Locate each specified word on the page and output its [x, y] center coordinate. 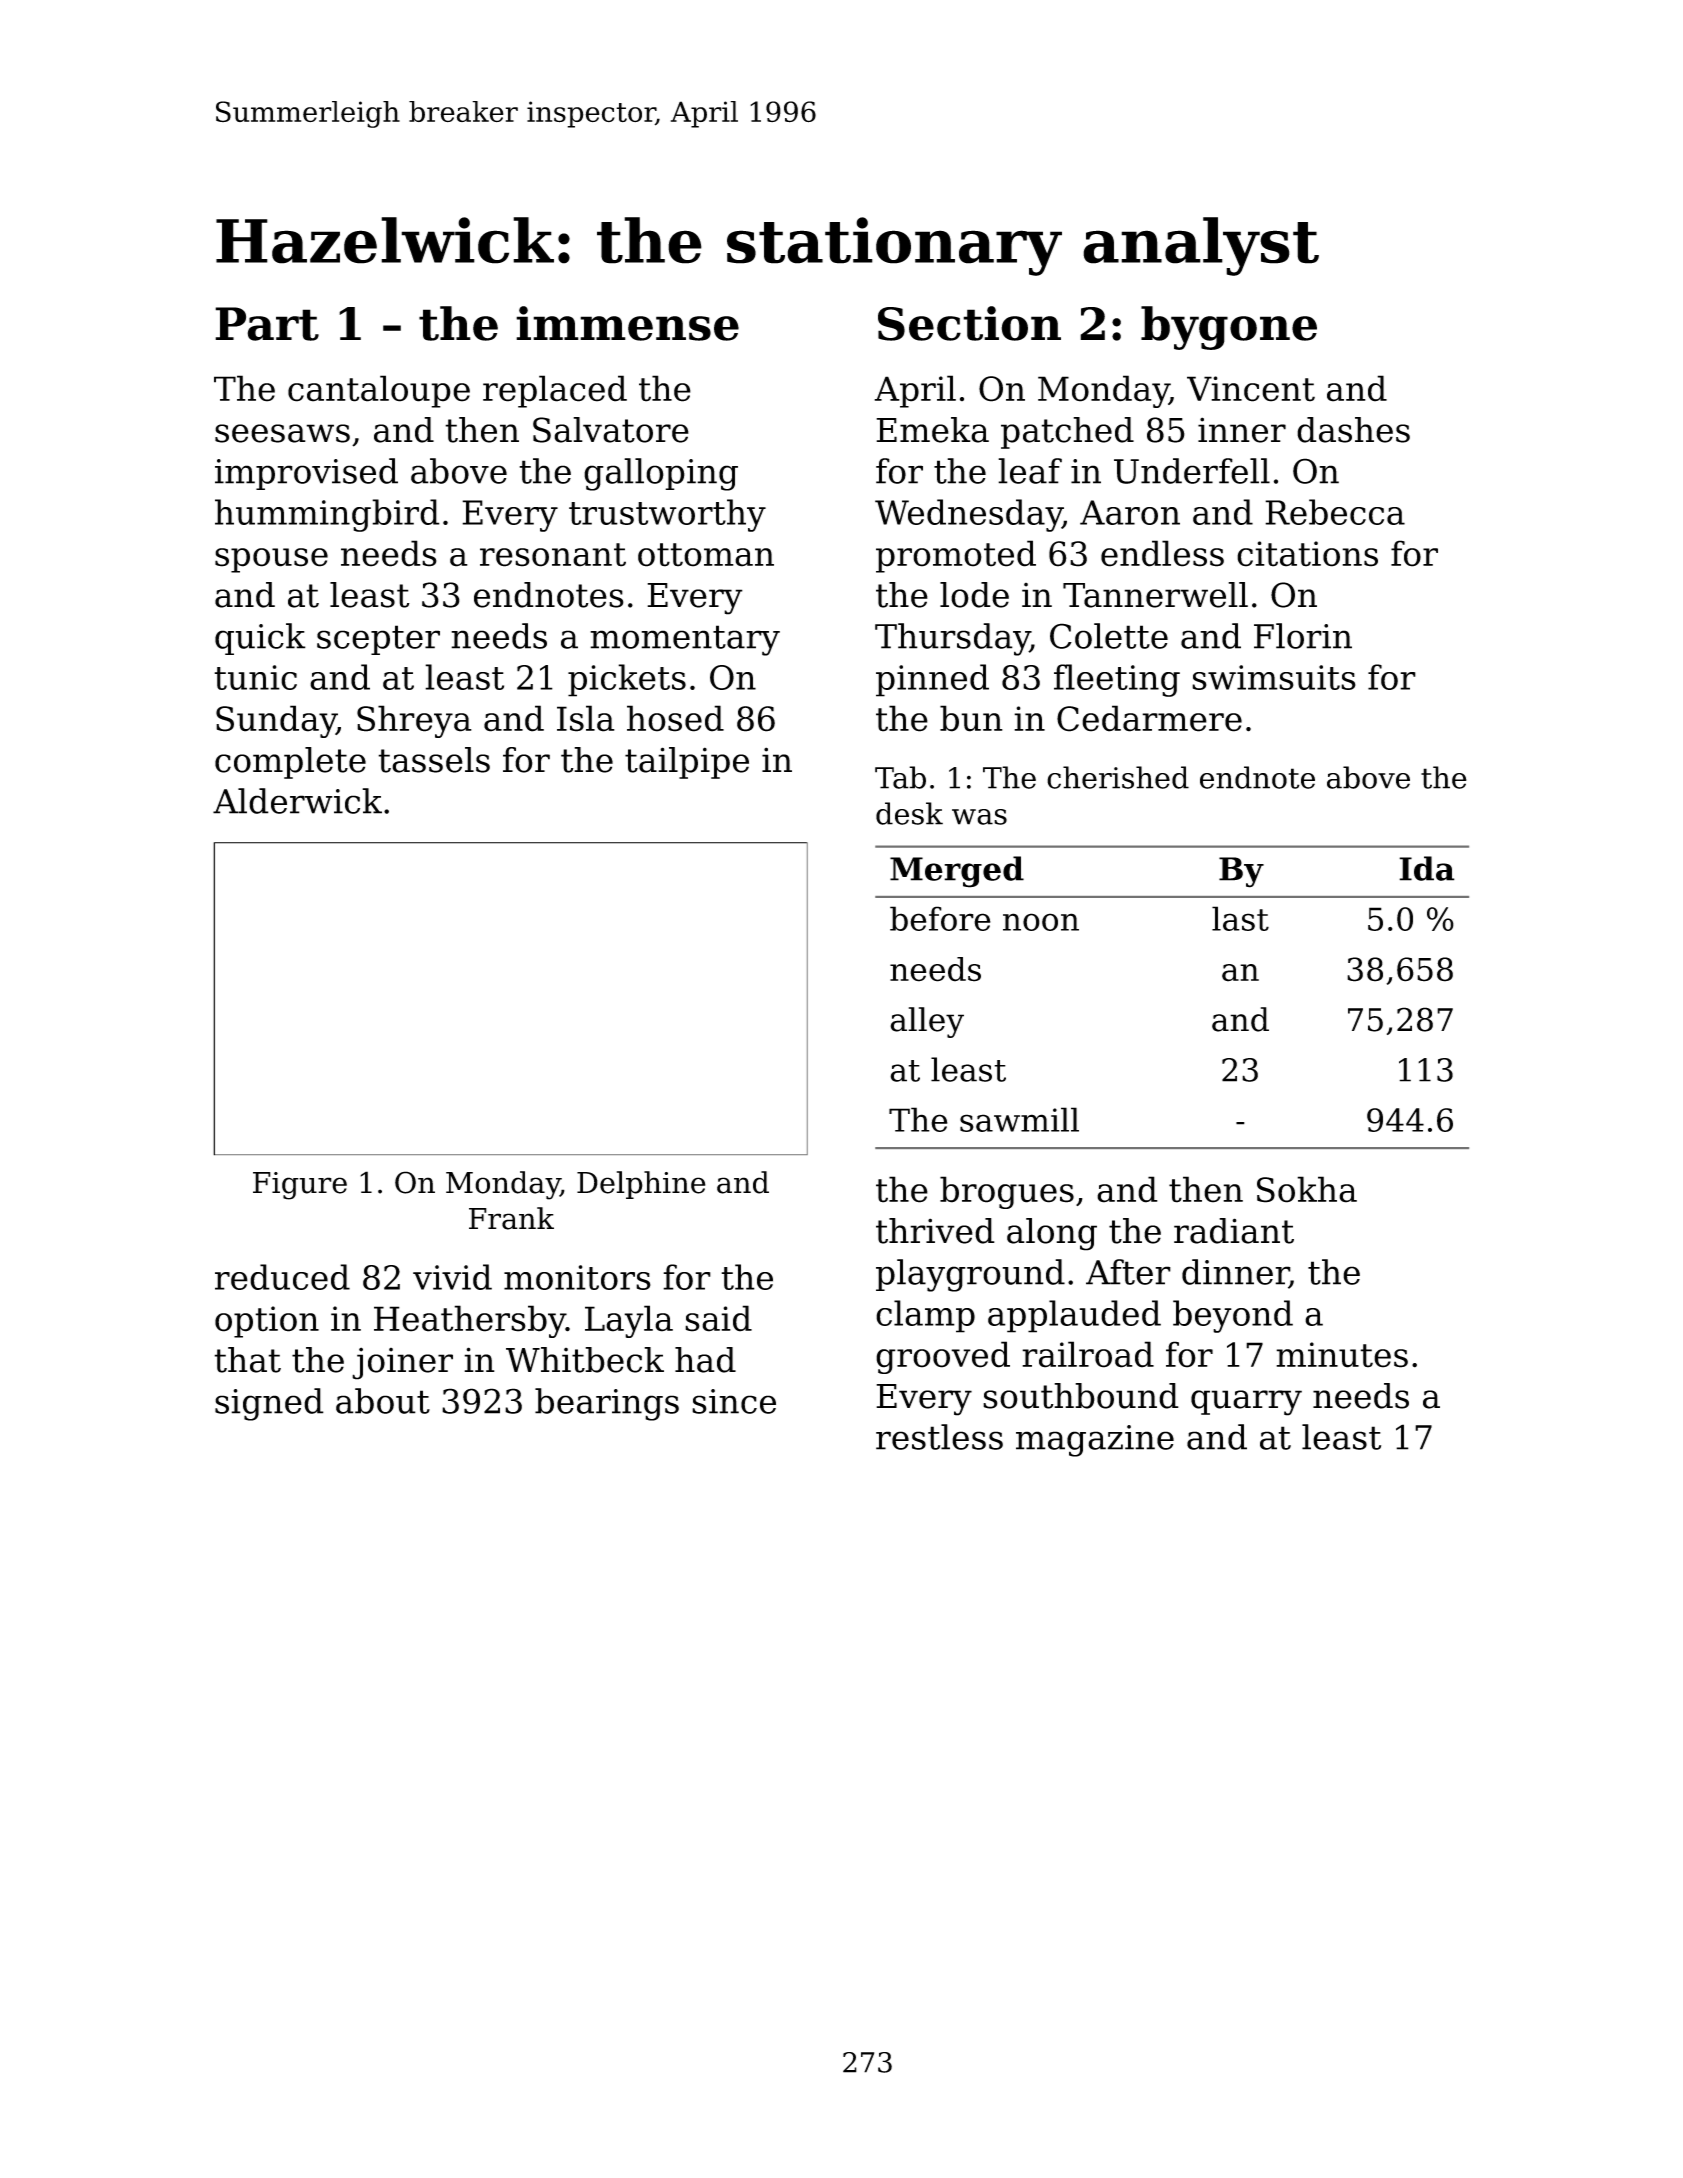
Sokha [1307, 1189]
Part [267, 324]
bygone [1229, 328]
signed [269, 1404]
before [940, 918]
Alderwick [297, 801]
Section [969, 323]
